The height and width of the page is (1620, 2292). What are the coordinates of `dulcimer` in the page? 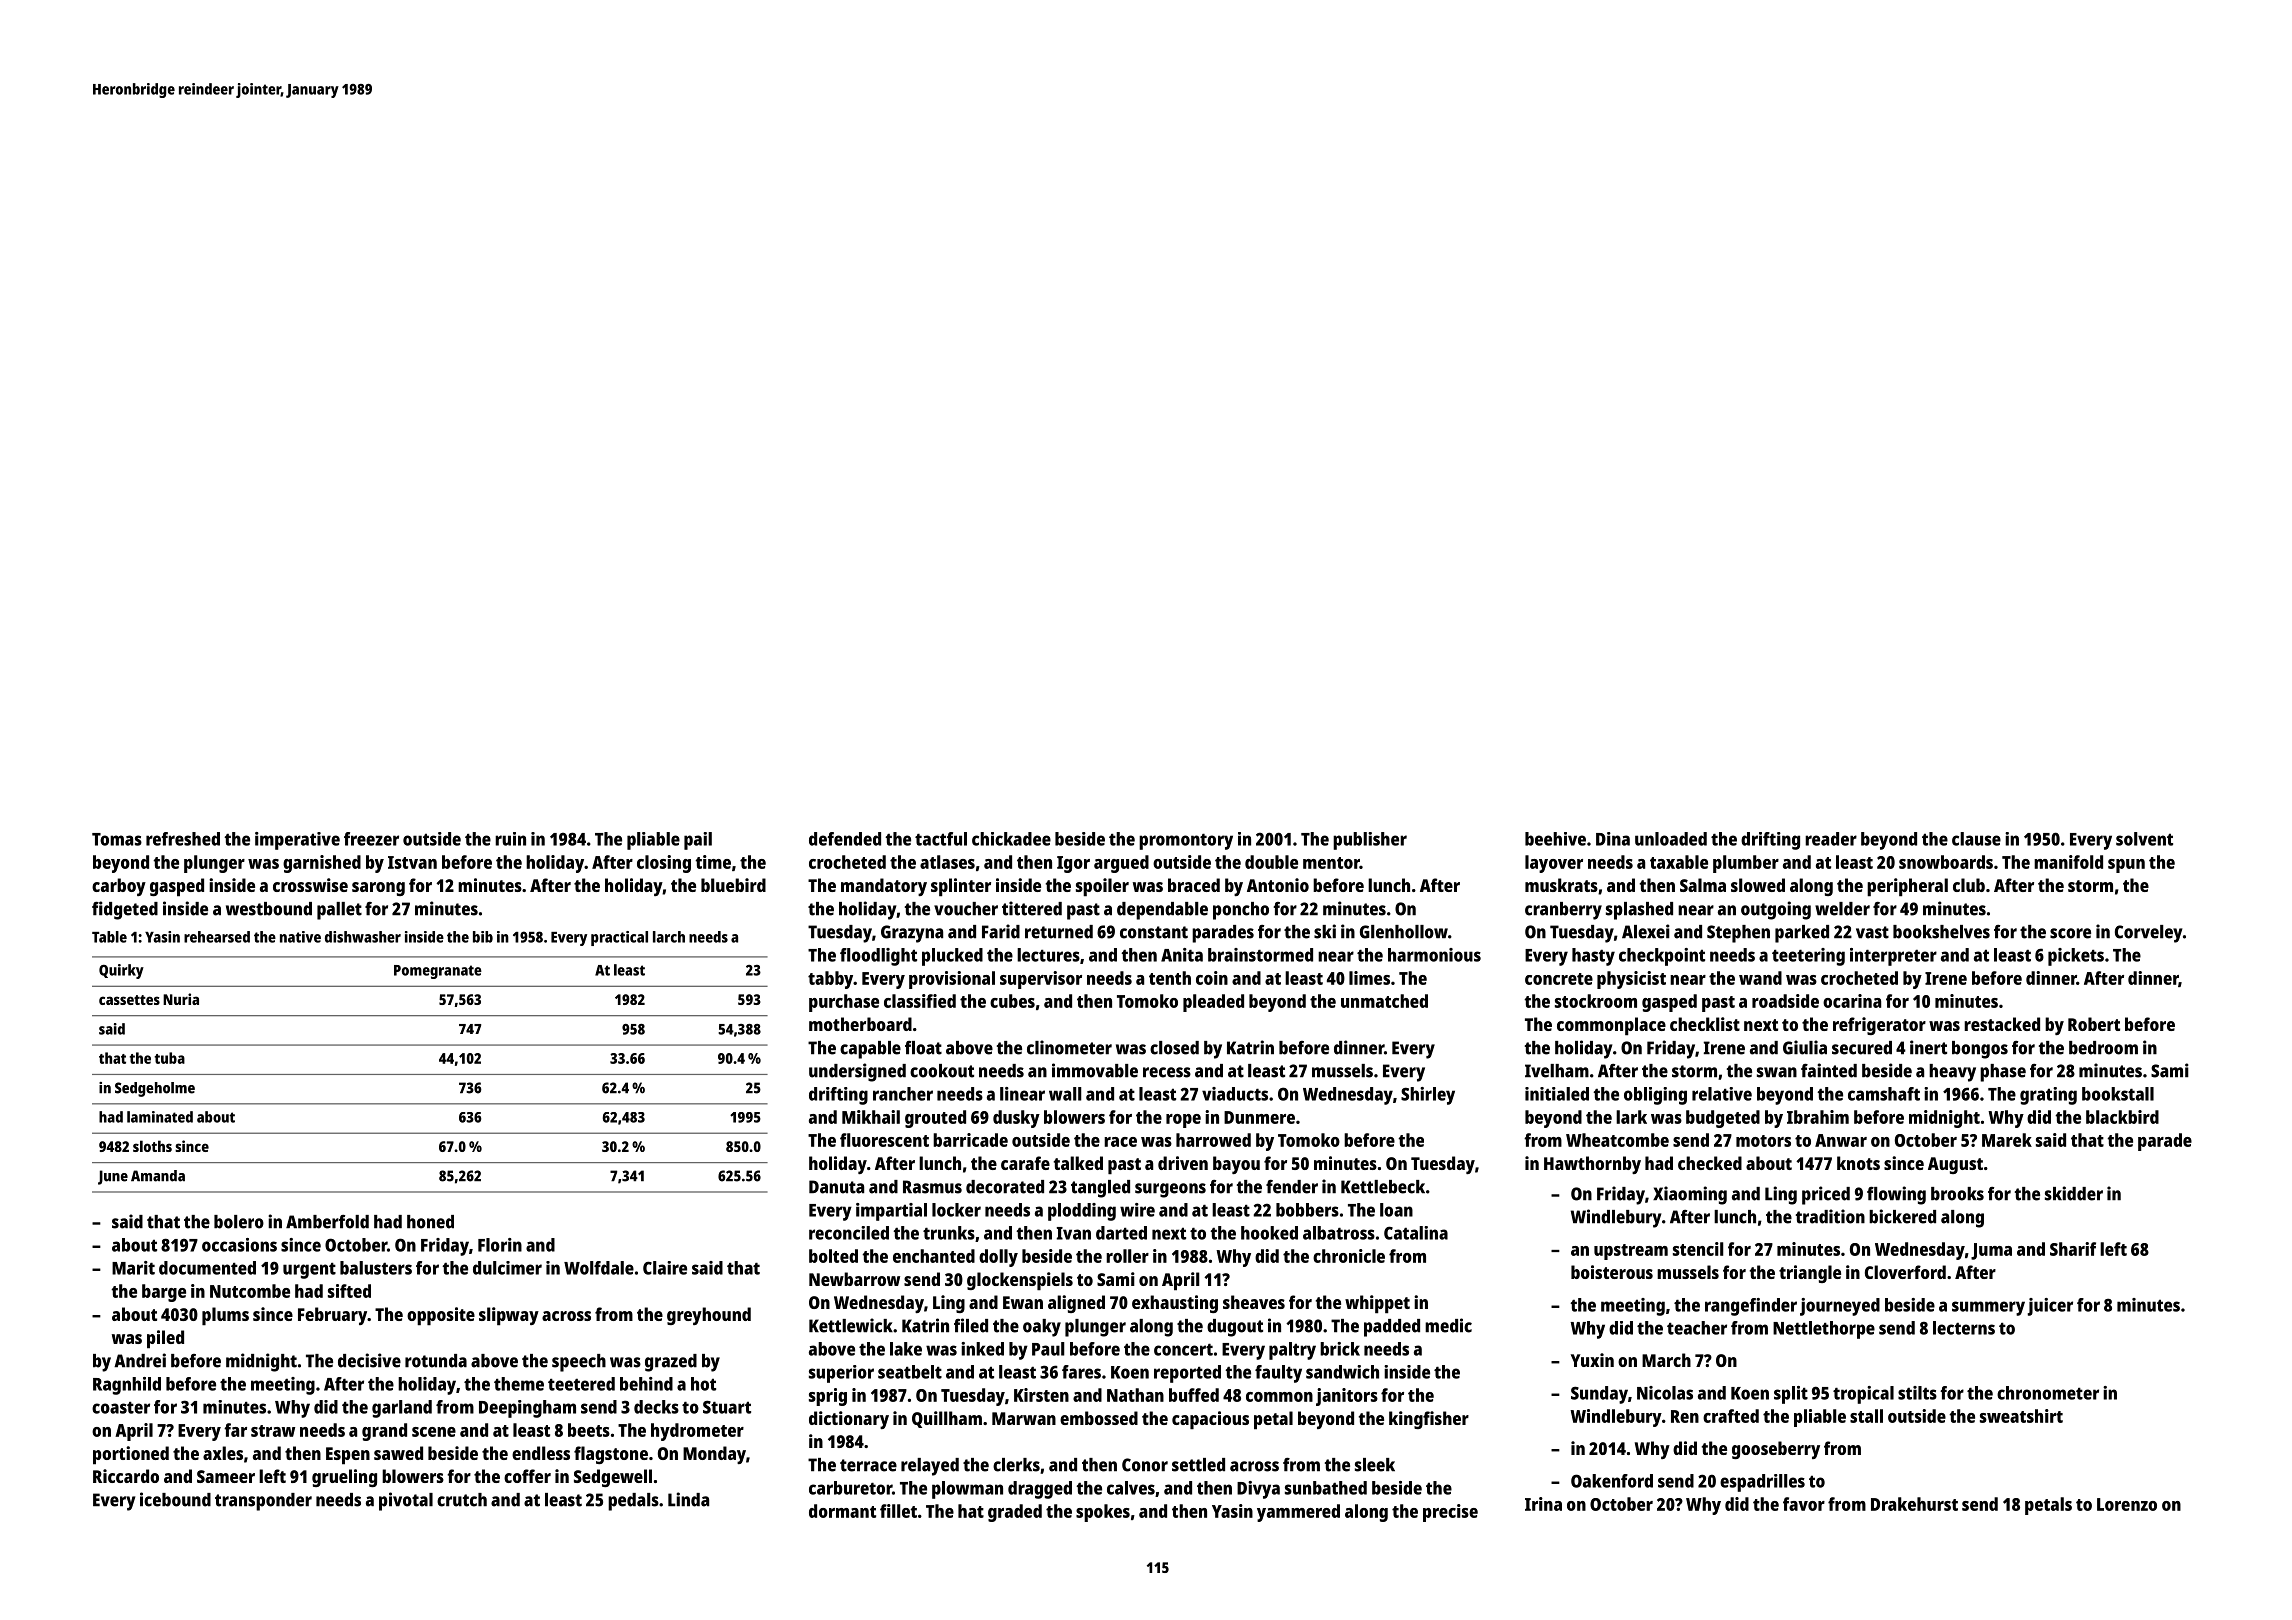 It's located at (507, 1268).
